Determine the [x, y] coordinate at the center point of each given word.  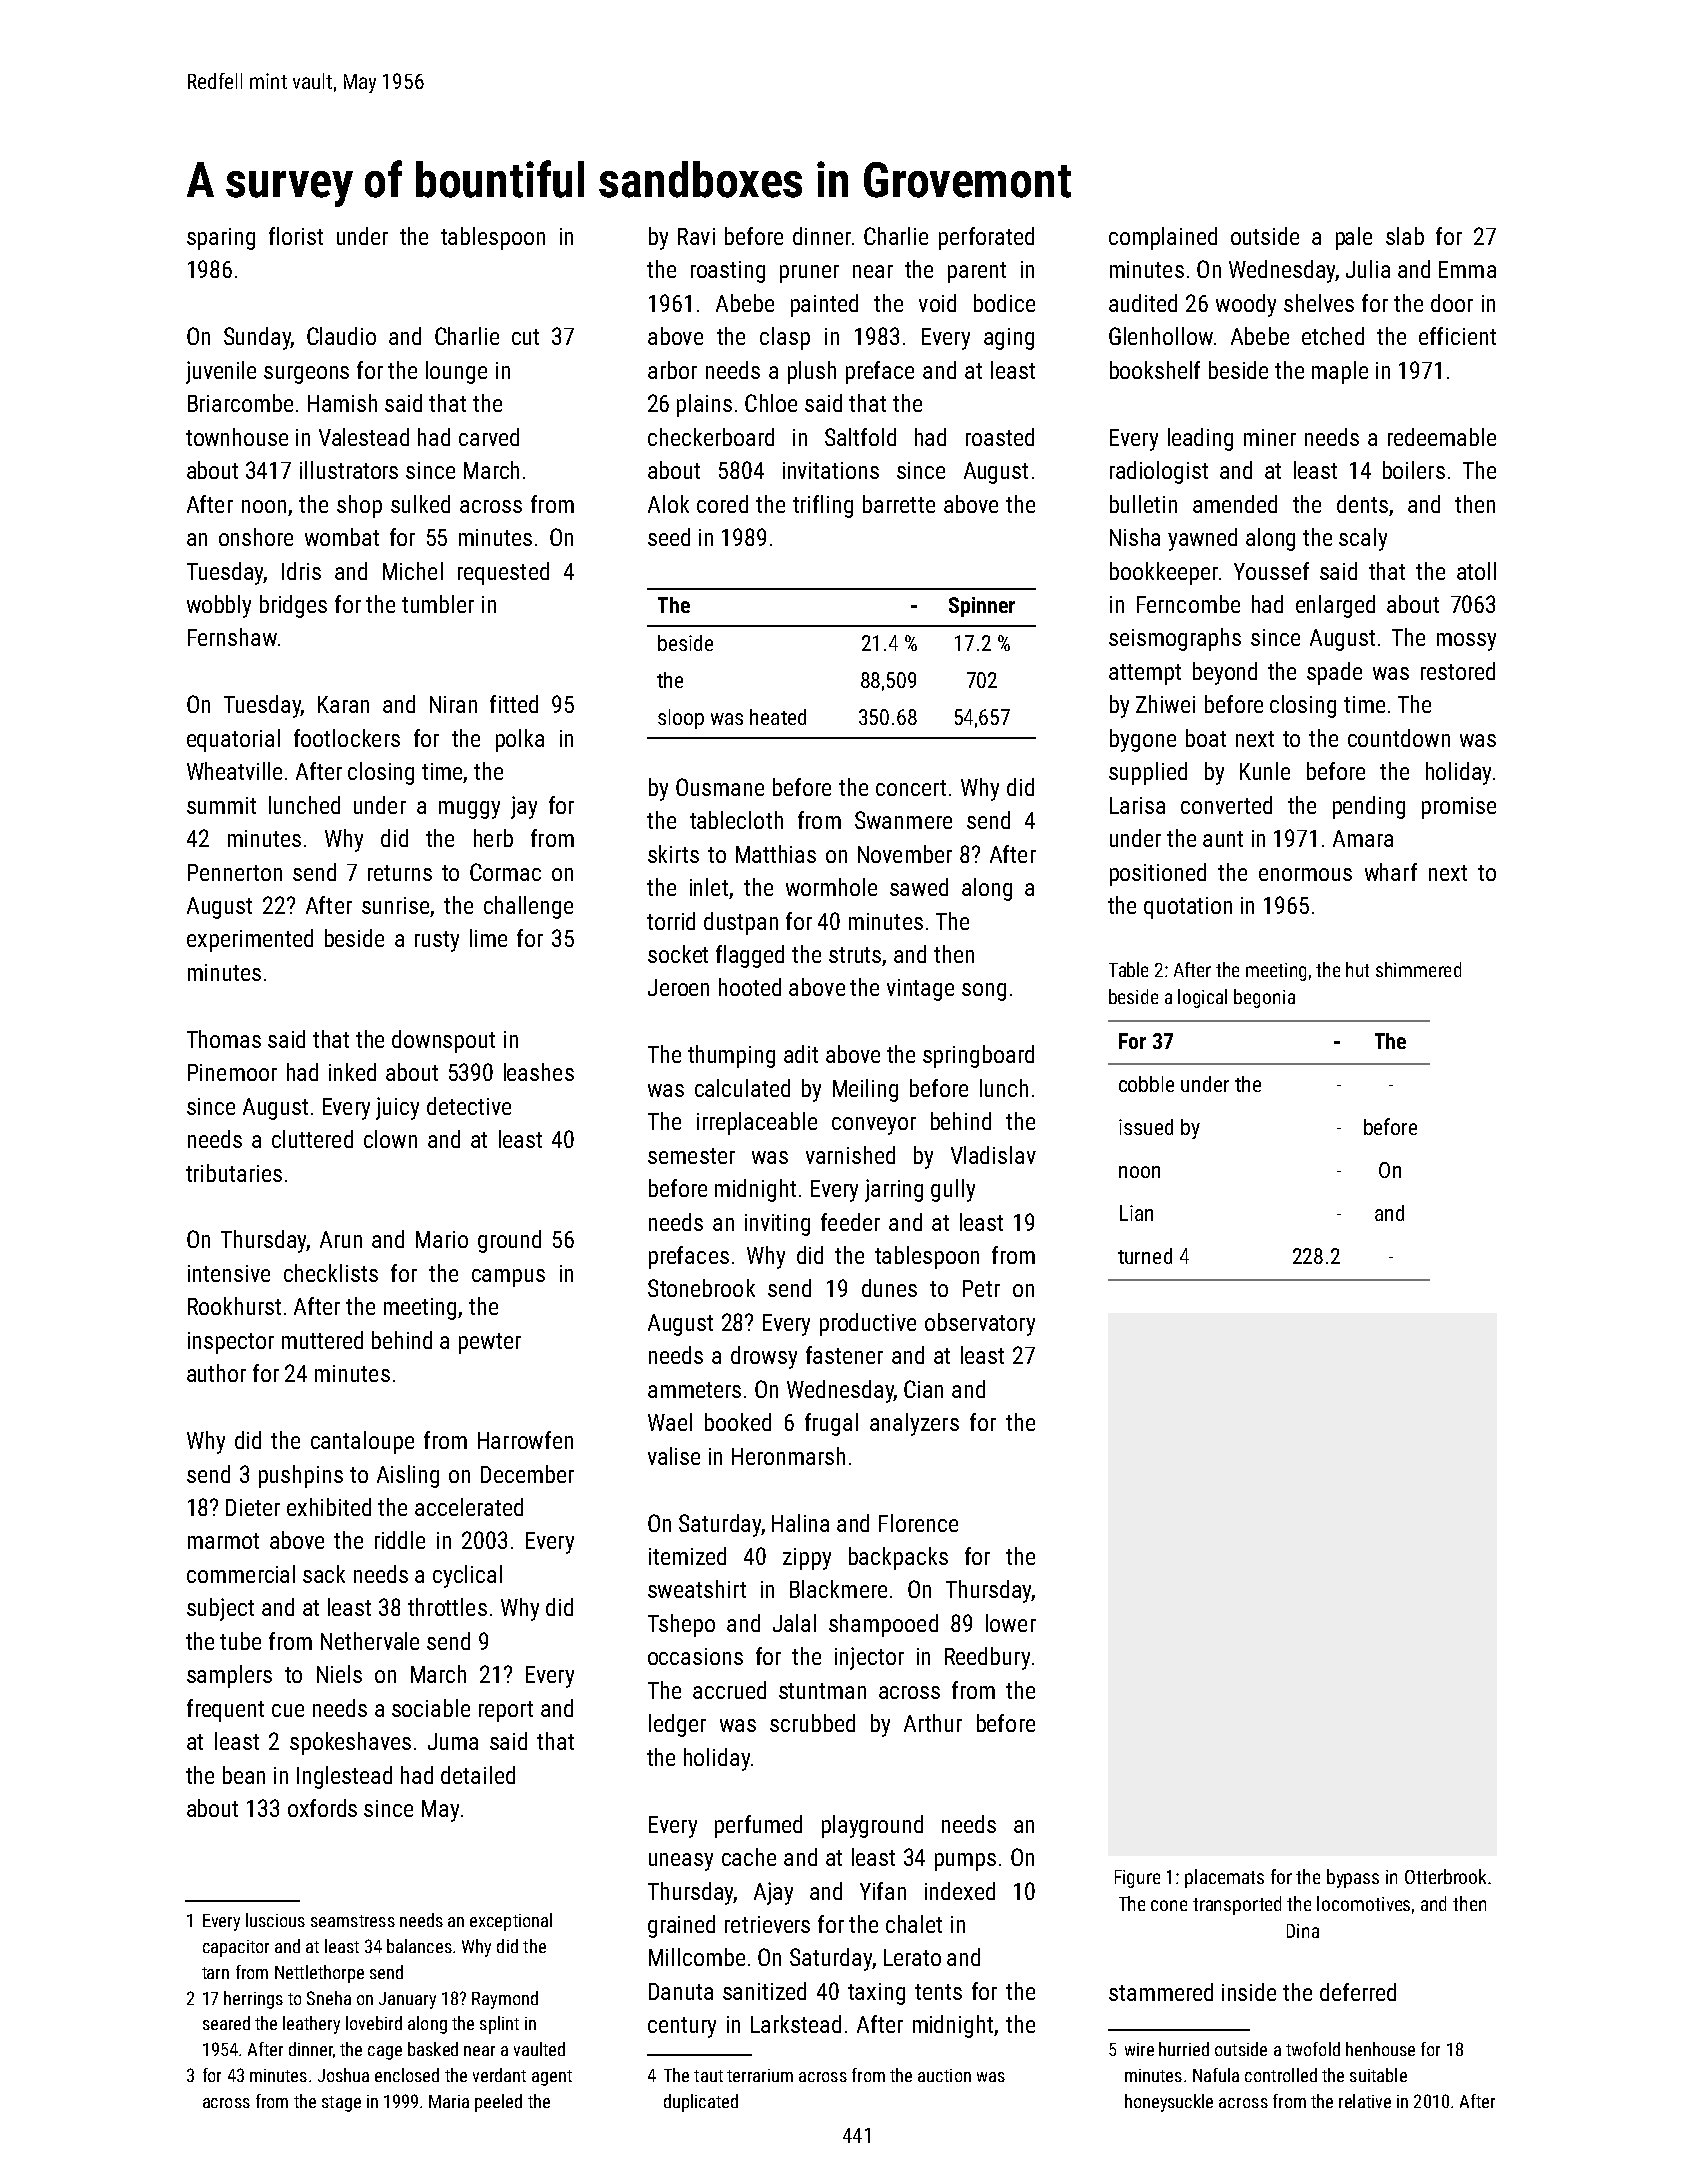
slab [1405, 236]
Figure [1137, 1879]
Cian [923, 1389]
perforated [986, 238]
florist [296, 236]
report [506, 1711]
